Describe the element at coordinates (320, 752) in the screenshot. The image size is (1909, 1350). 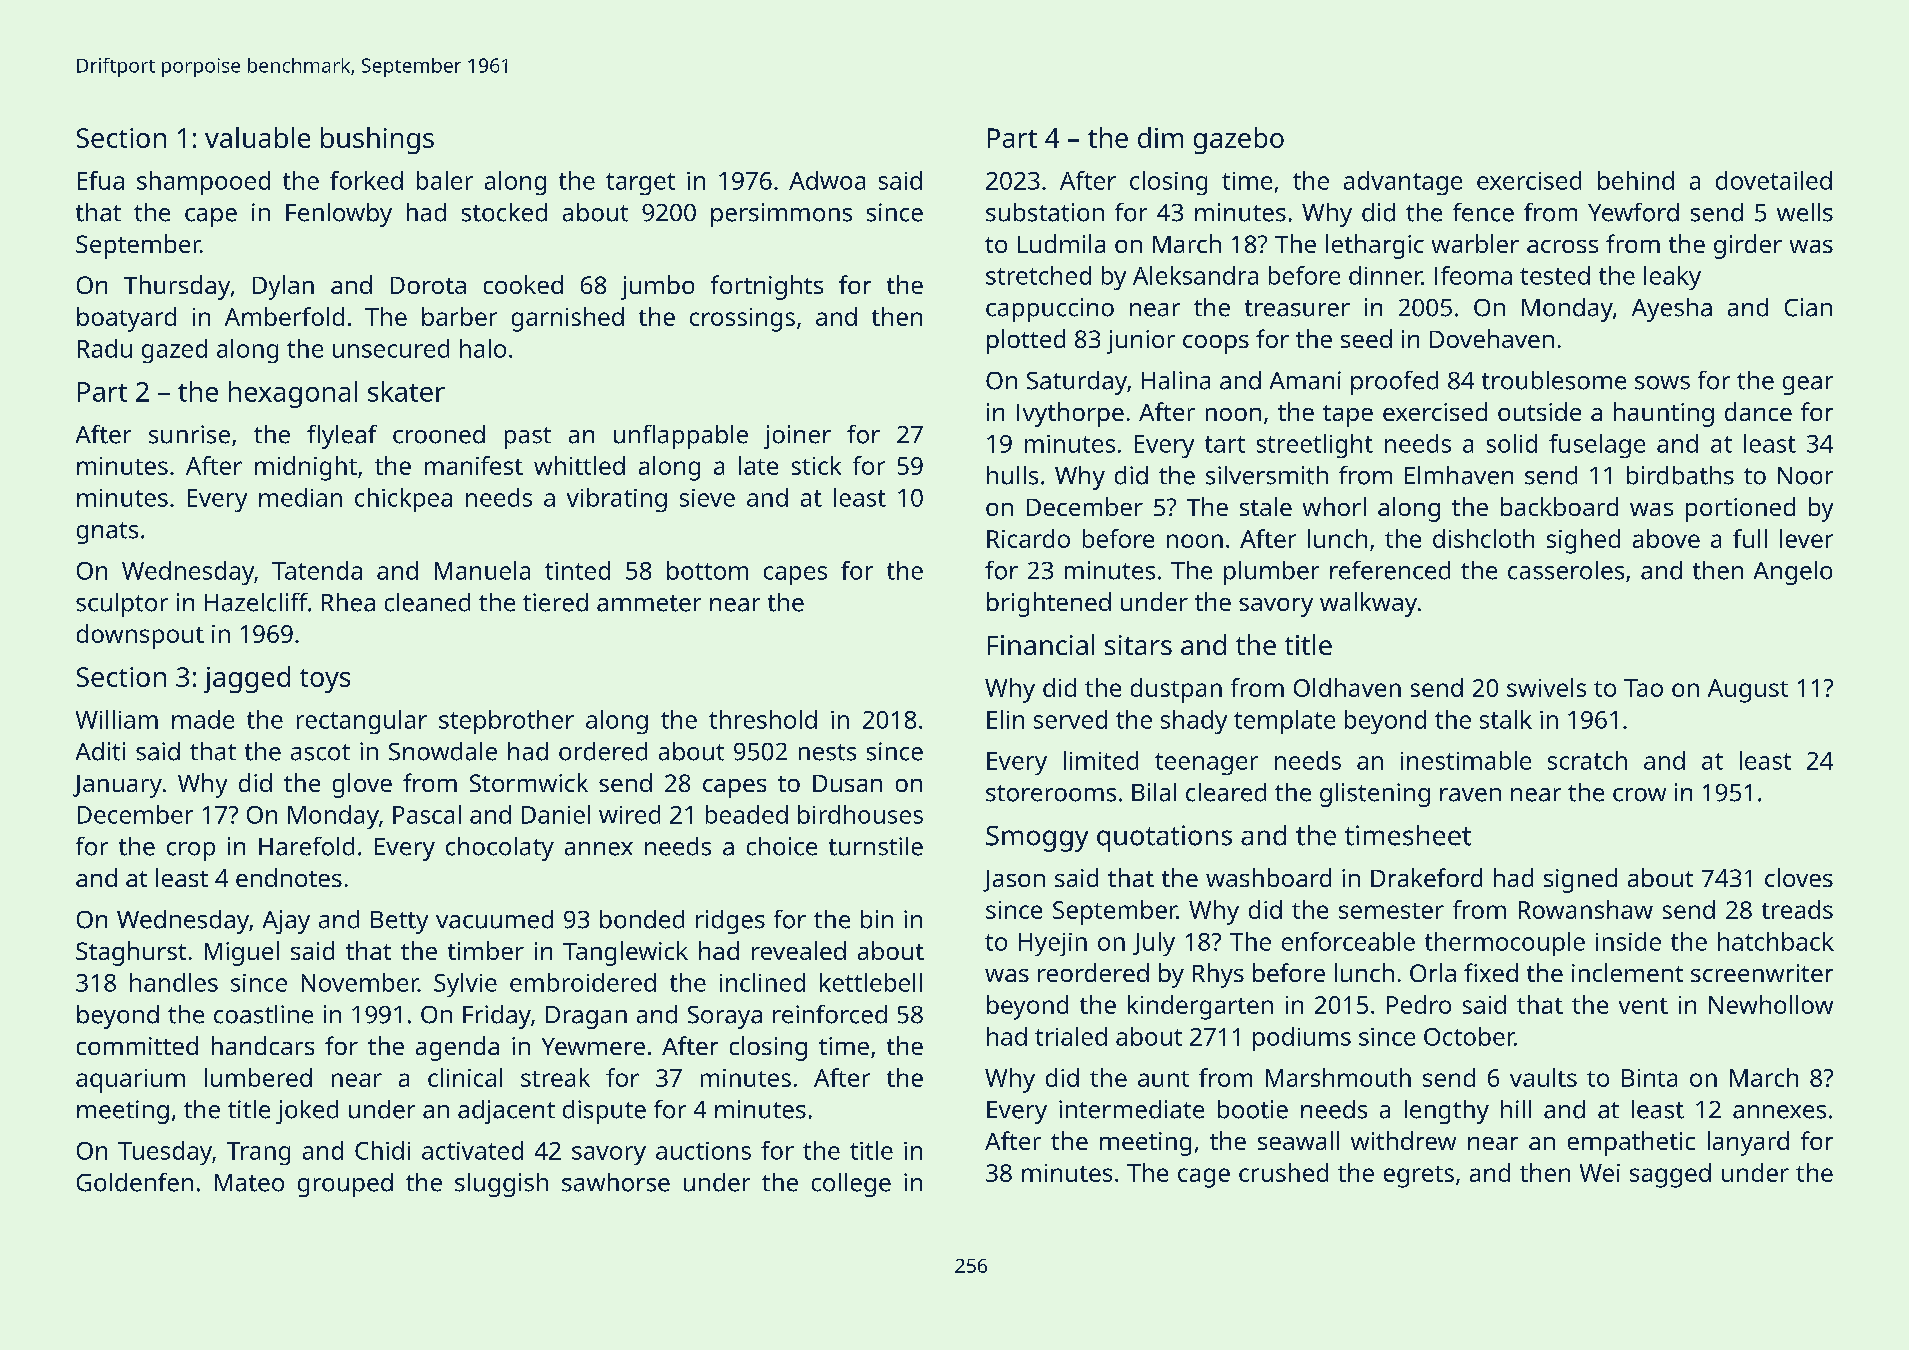
I see `ascot` at that location.
